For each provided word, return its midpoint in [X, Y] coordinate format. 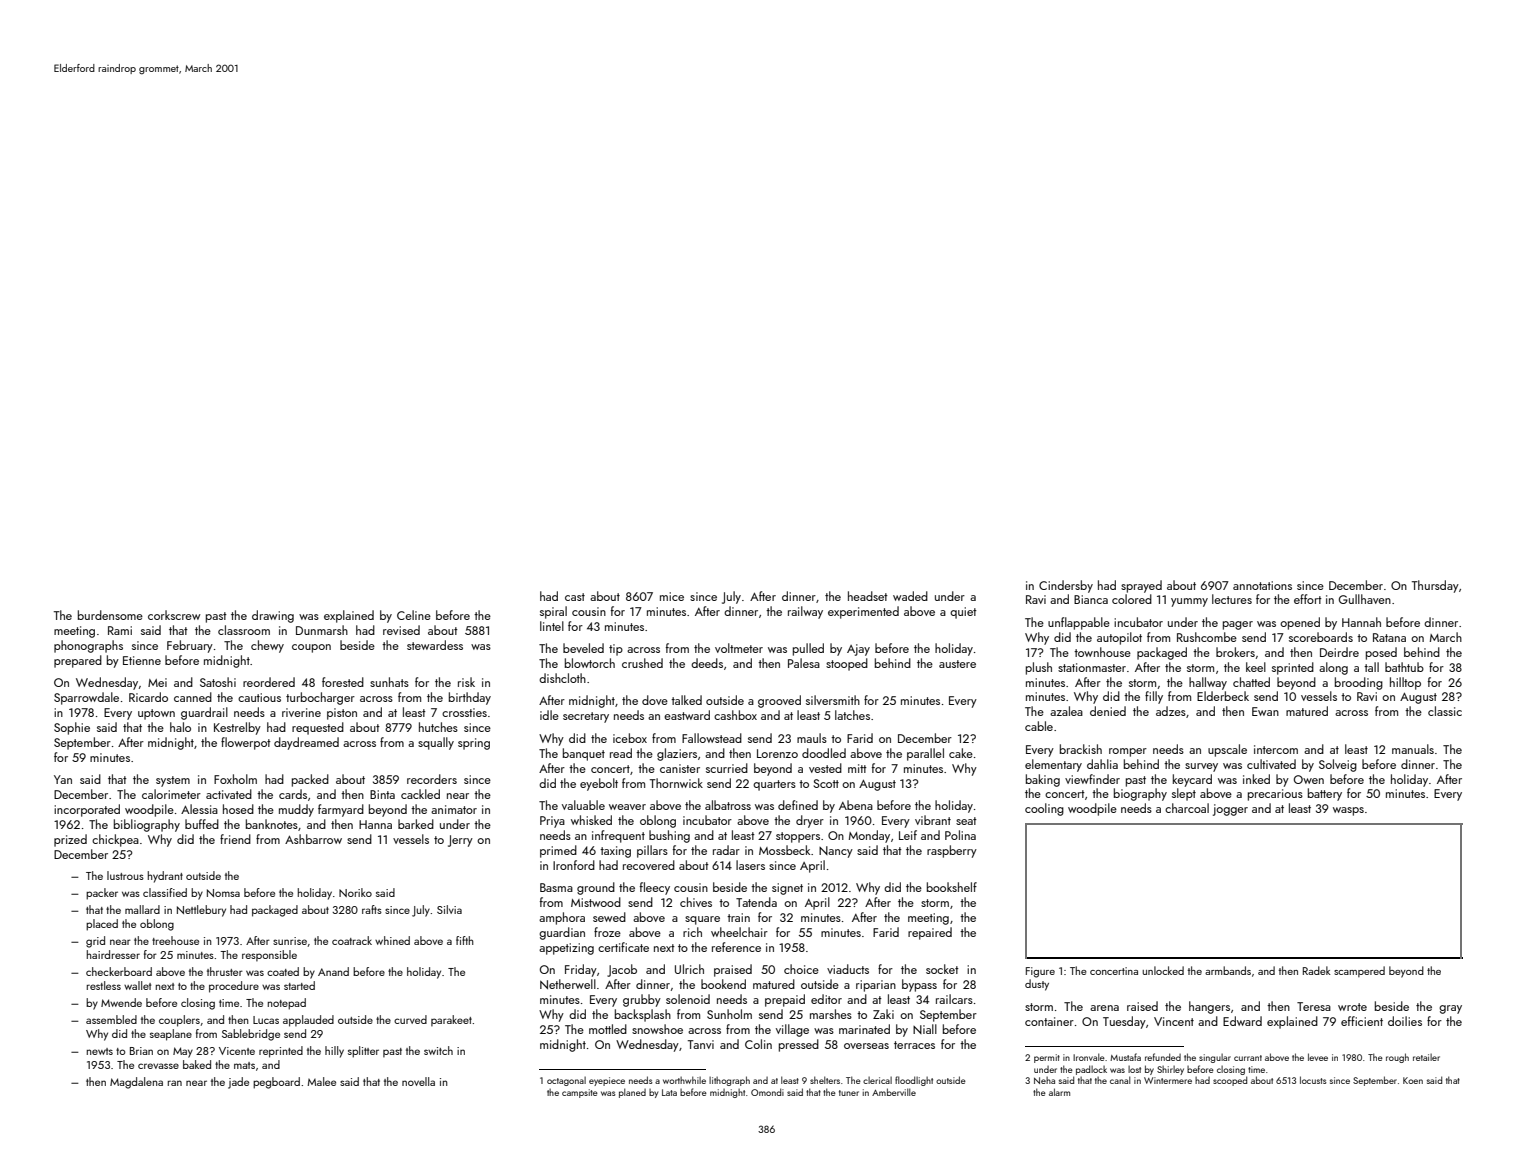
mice [672, 596]
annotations [1262, 585]
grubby [642, 1000]
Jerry [460, 841]
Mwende [121, 1002]
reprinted [281, 1052]
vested [825, 768]
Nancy [836, 852]
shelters [825, 1080]
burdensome [110, 615]
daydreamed [306, 743]
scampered [1359, 971]
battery [1325, 794]
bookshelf [952, 887]
